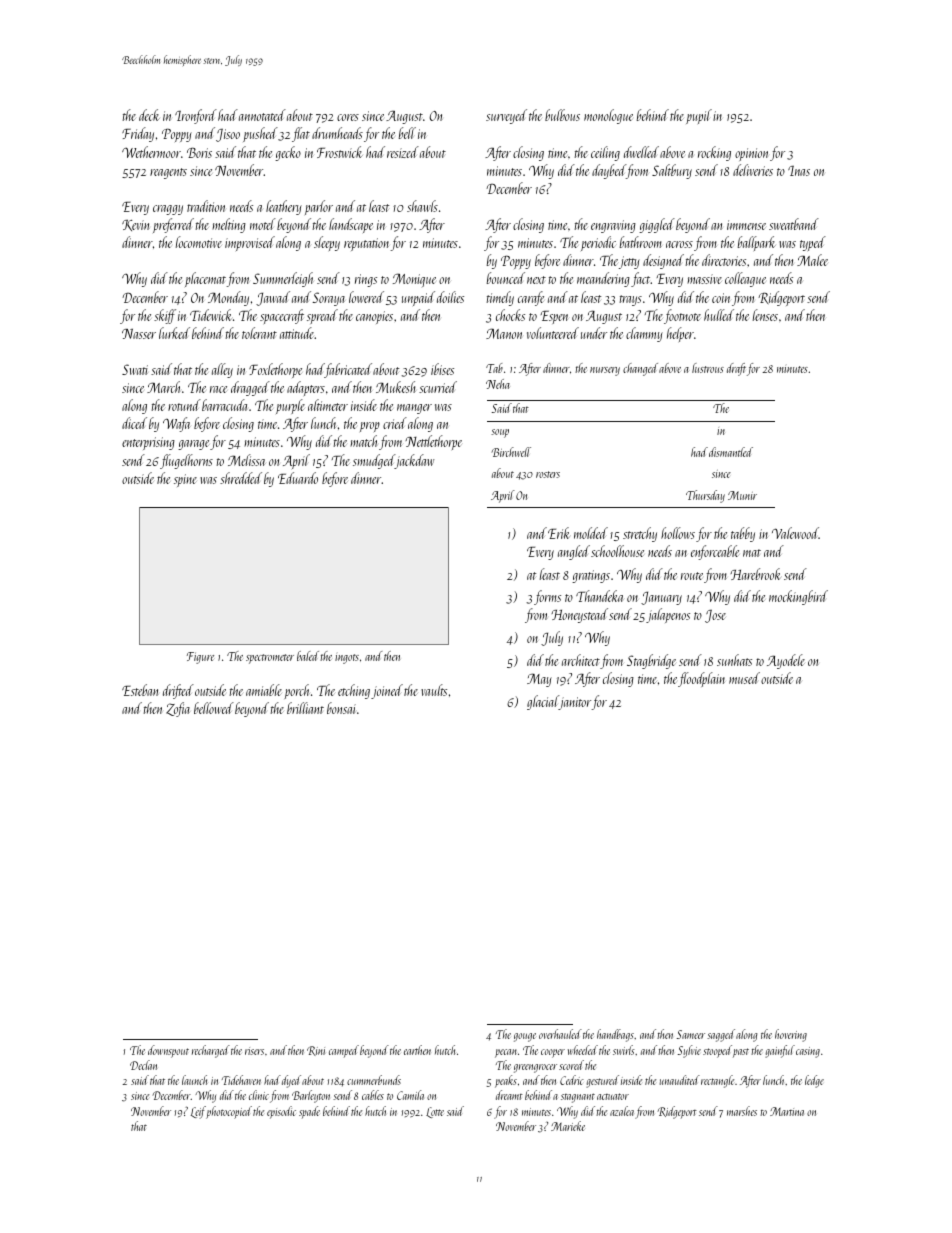  I want to click on surveyed, so click(506, 116).
